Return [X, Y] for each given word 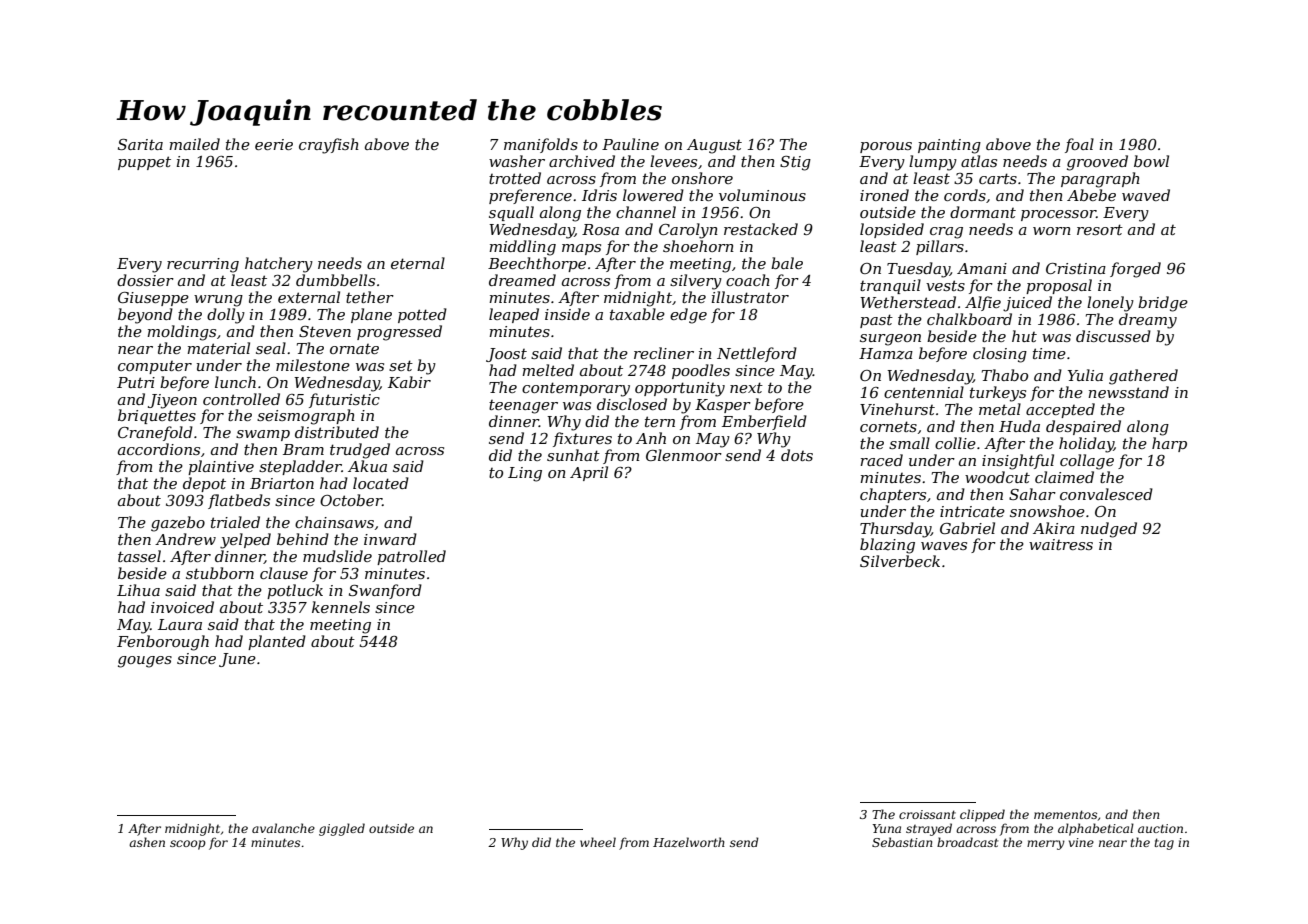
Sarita [140, 144]
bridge [1163, 304]
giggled [342, 829]
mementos [1065, 814]
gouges [145, 662]
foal [1079, 145]
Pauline [630, 144]
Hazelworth [689, 842]
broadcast [967, 842]
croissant [927, 814]
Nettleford [757, 354]
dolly [226, 316]
